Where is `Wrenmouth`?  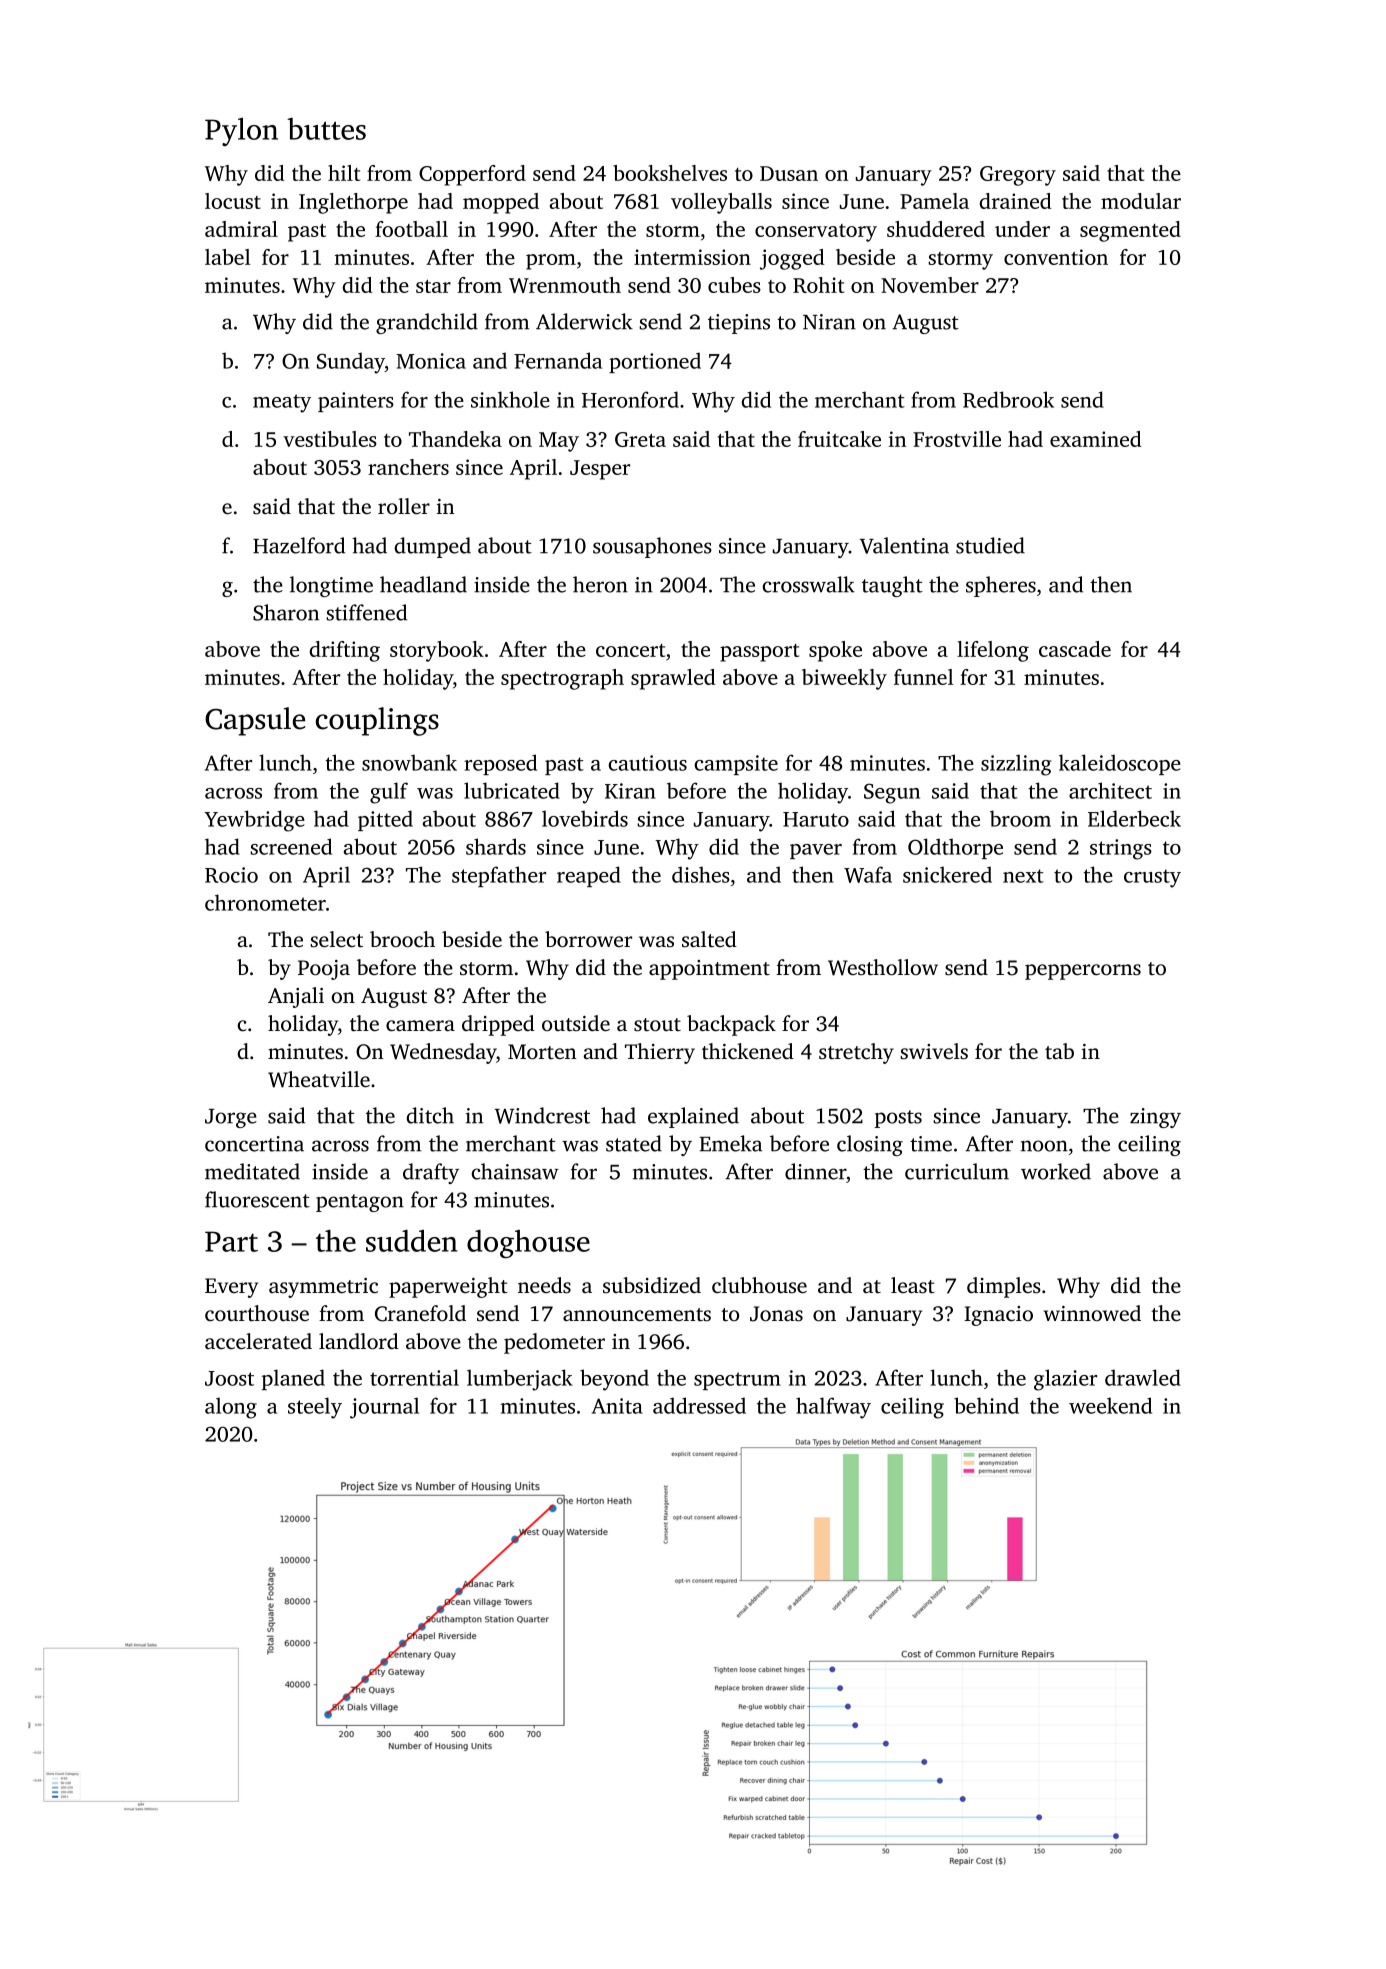 Wrenmouth is located at coordinates (565, 285).
